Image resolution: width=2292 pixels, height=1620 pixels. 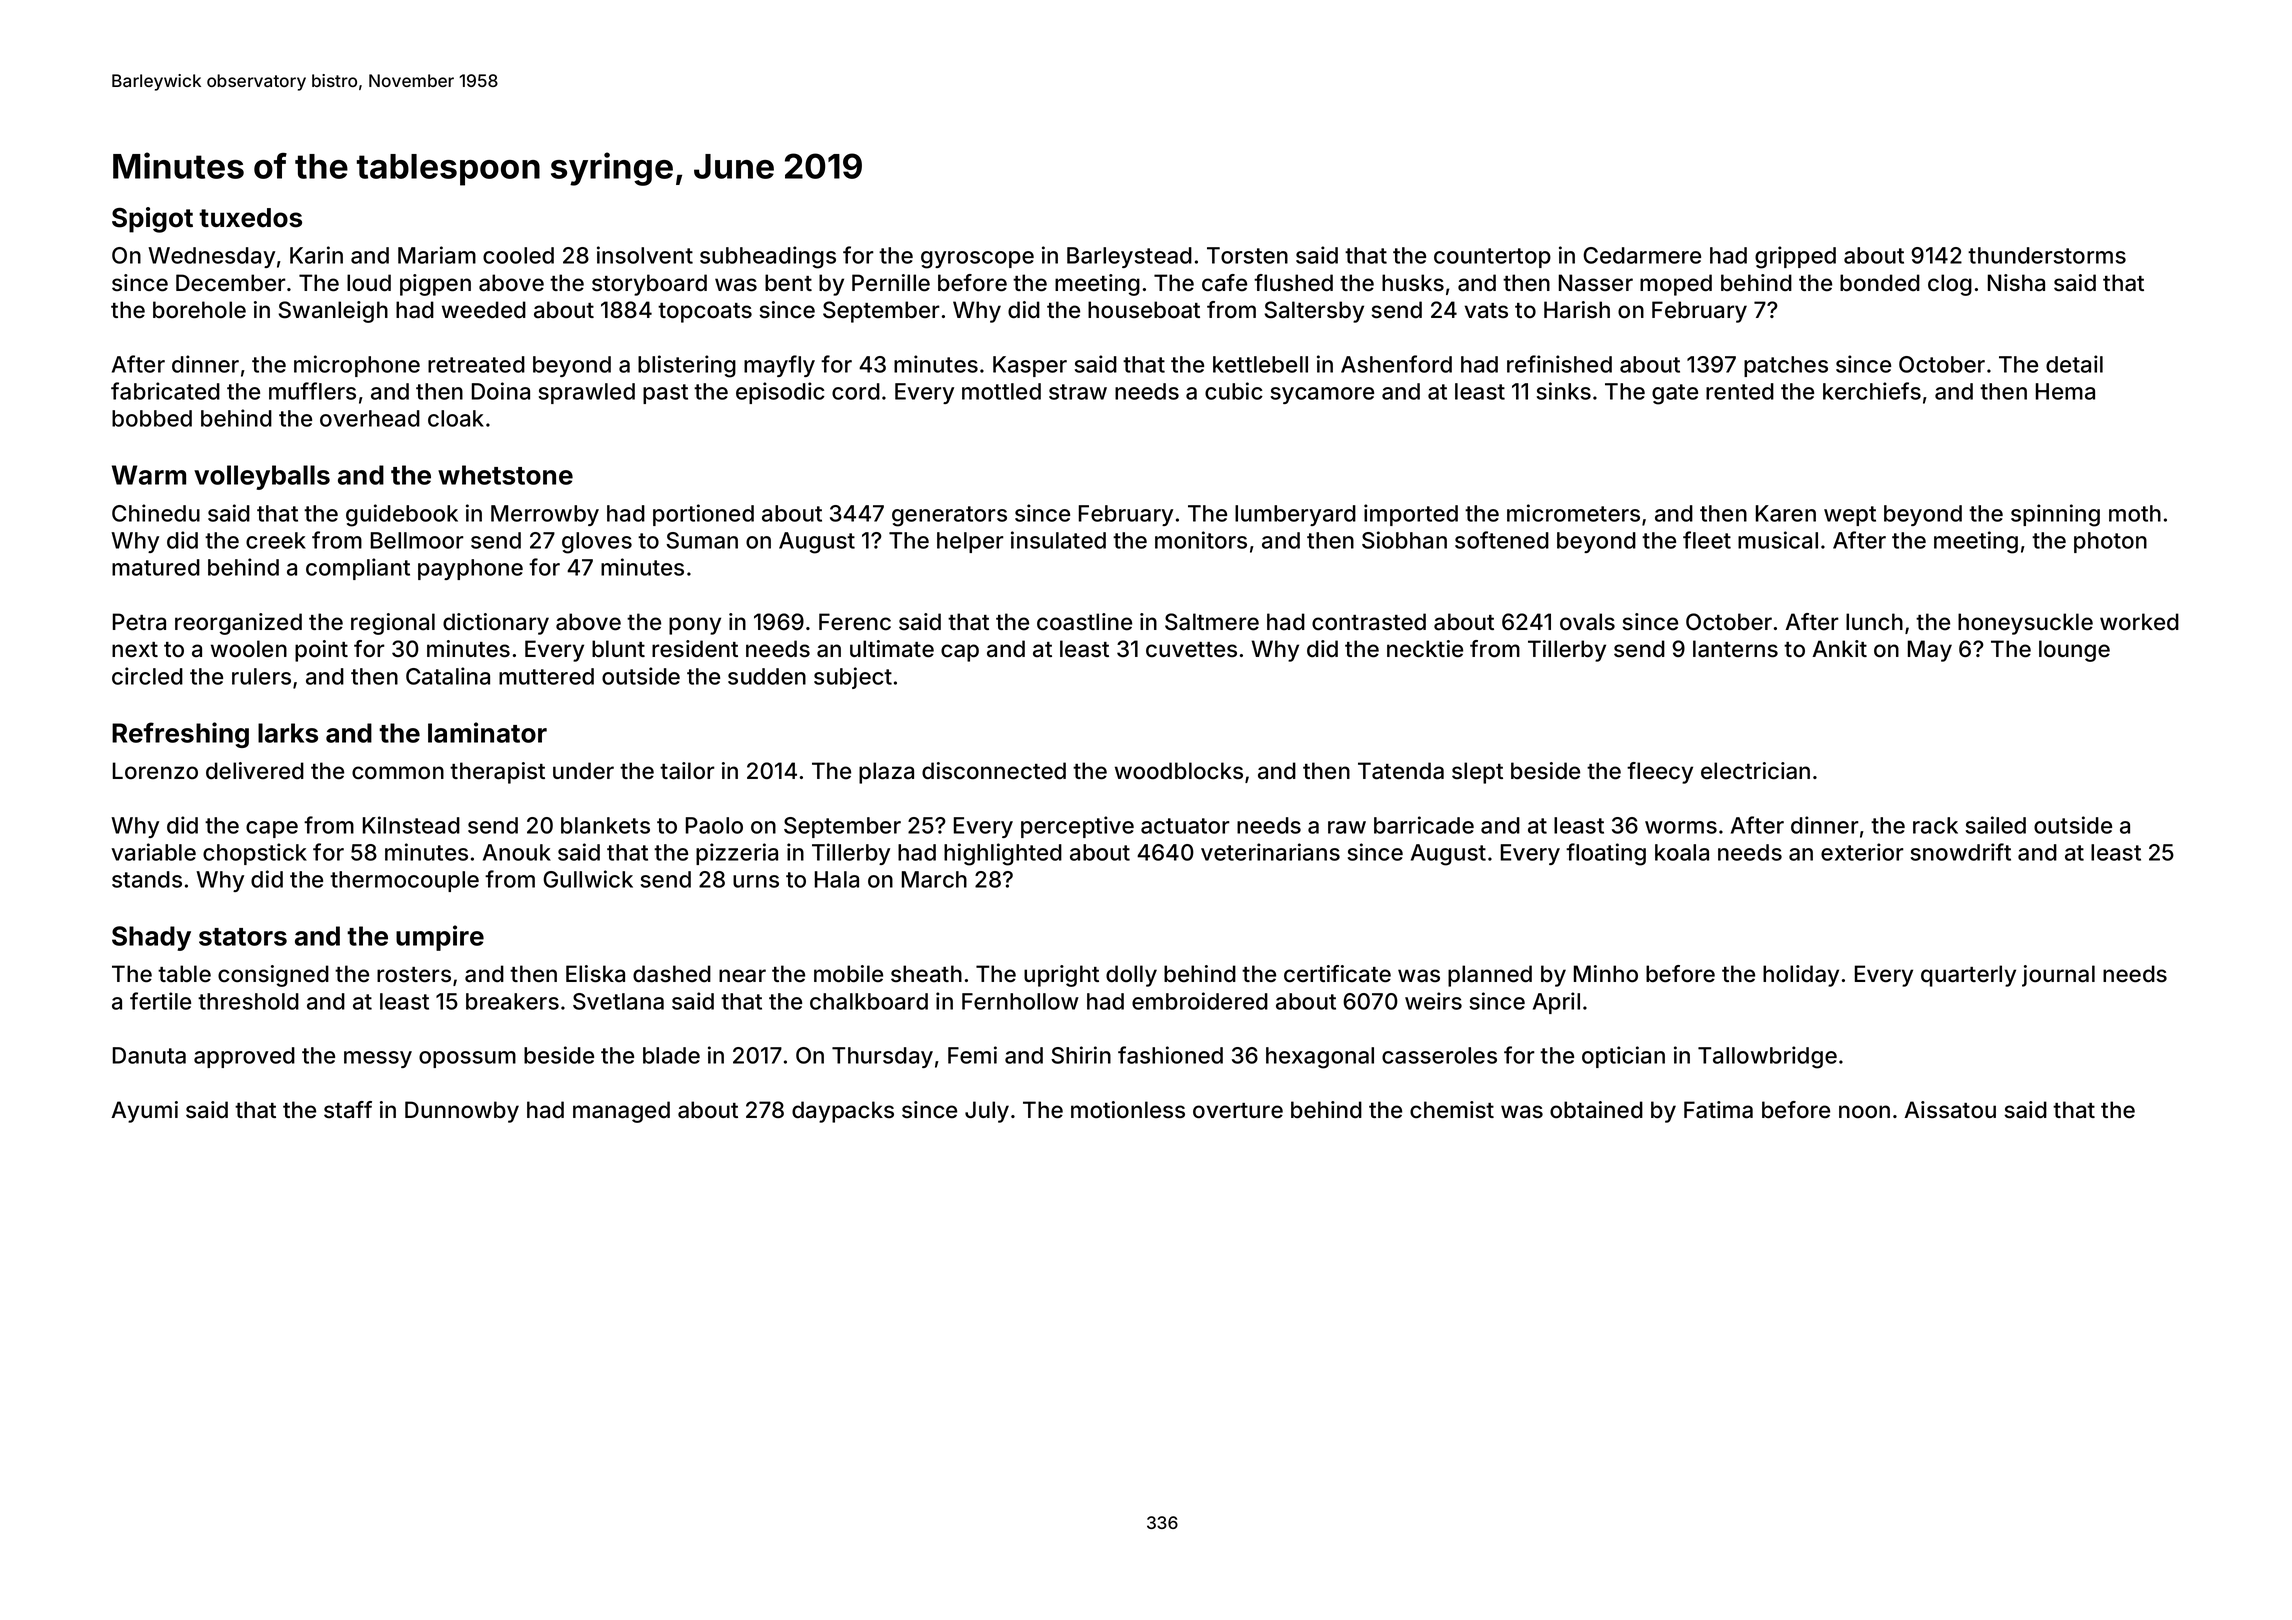 I want to click on microphone, so click(x=357, y=366).
